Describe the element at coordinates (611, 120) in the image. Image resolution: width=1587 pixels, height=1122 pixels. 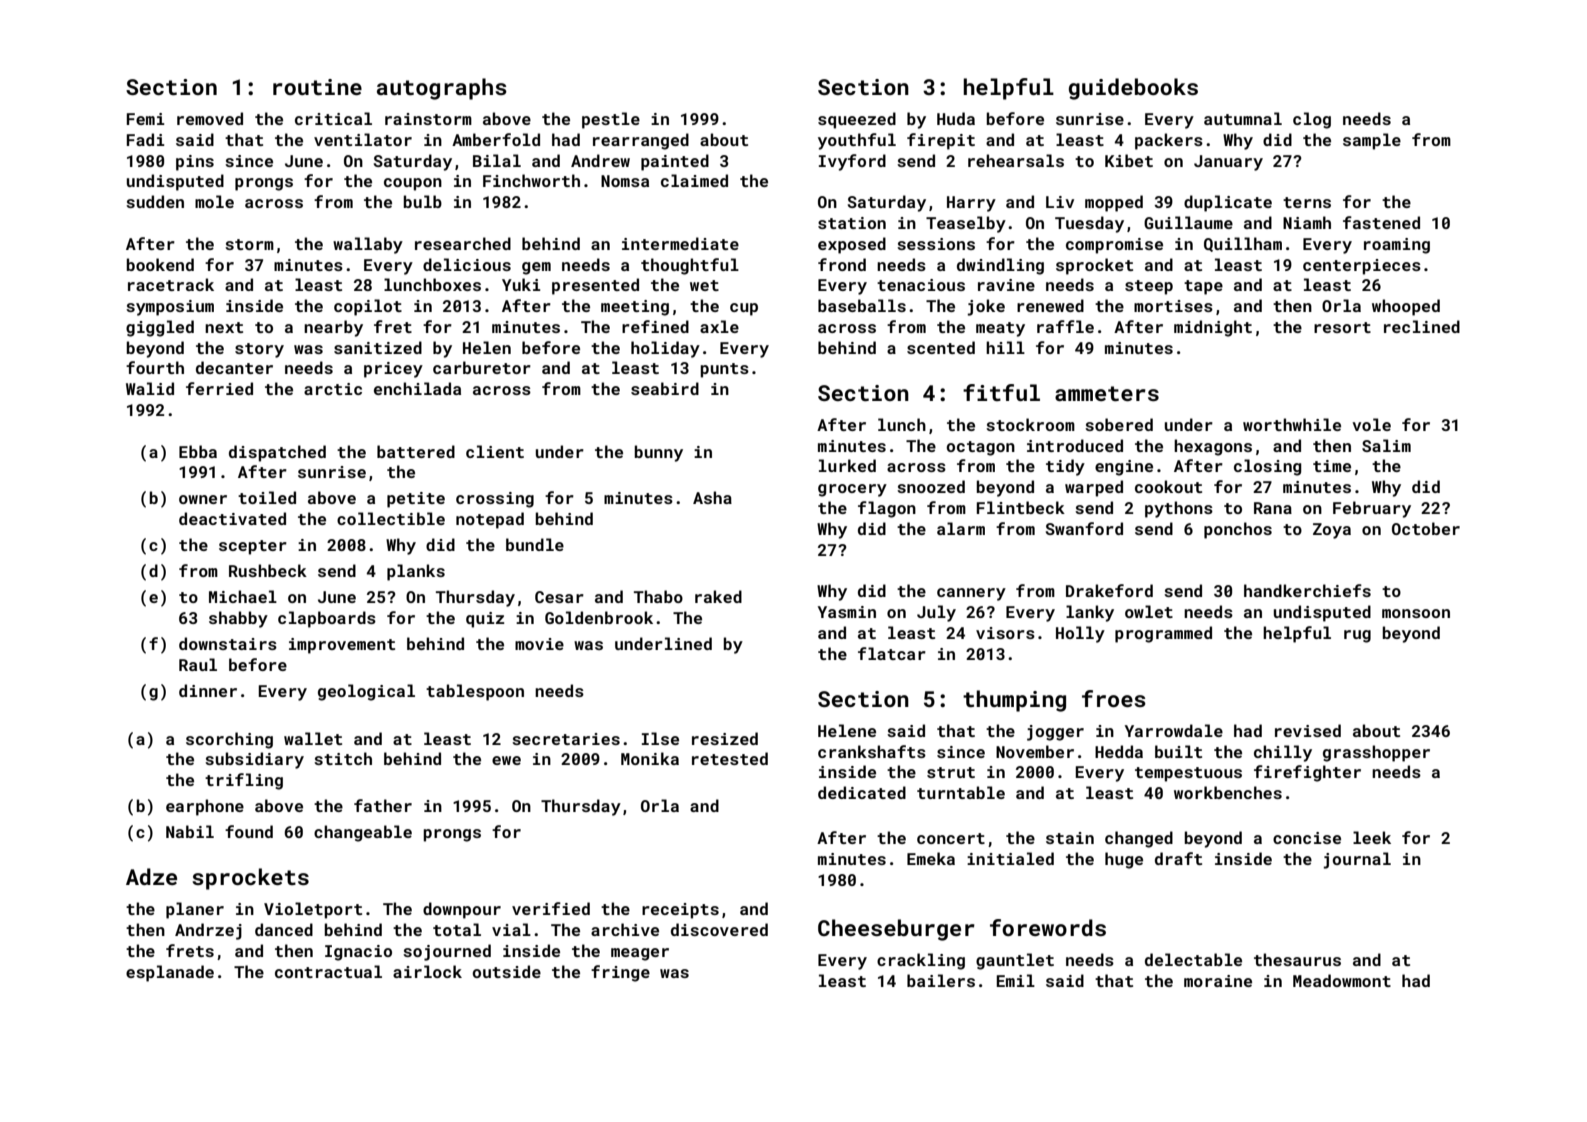
I see `pestle` at that location.
